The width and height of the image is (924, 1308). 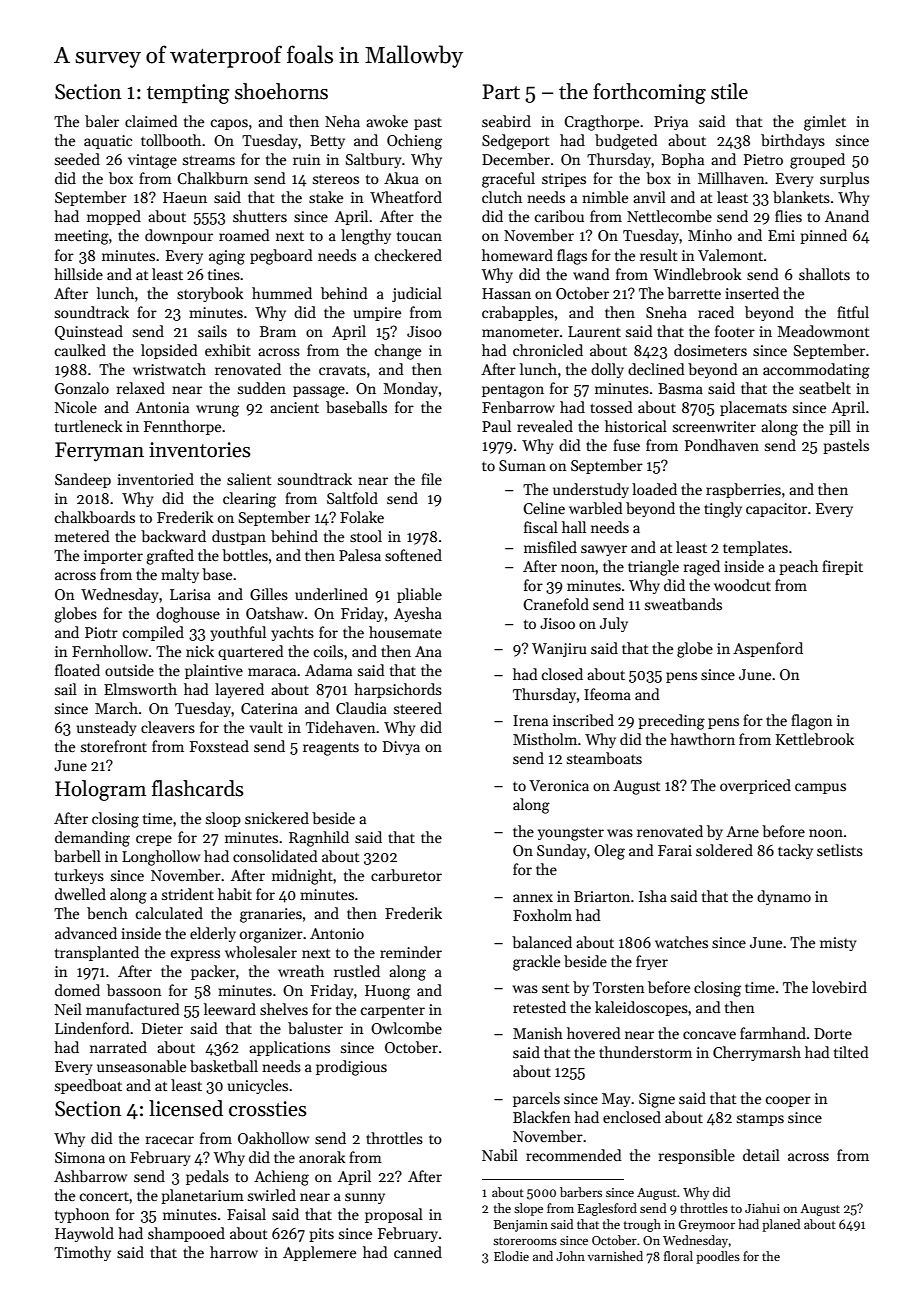 I want to click on planed, so click(x=781, y=1225).
